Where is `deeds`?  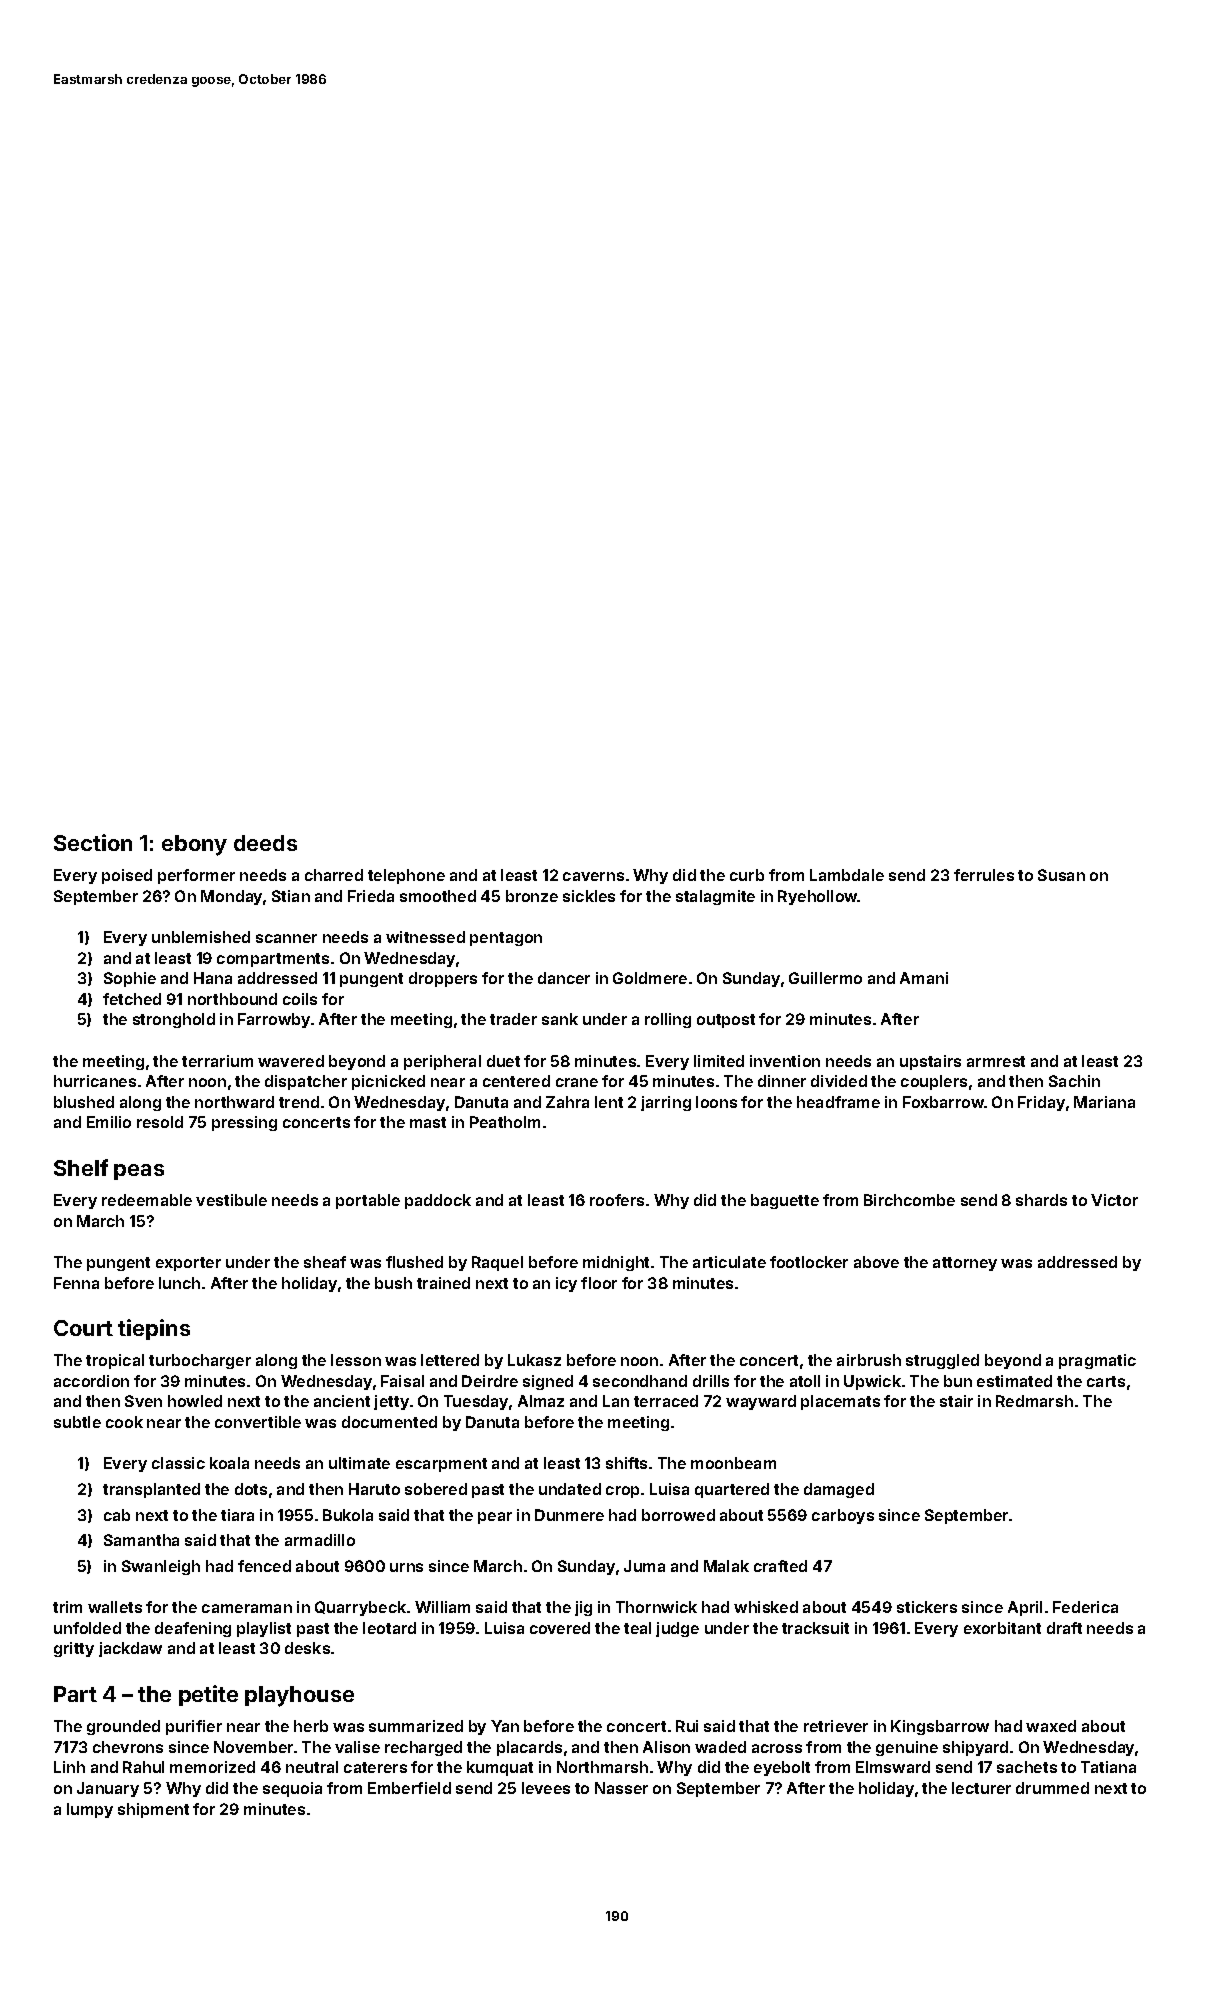
deeds is located at coordinates (265, 843).
